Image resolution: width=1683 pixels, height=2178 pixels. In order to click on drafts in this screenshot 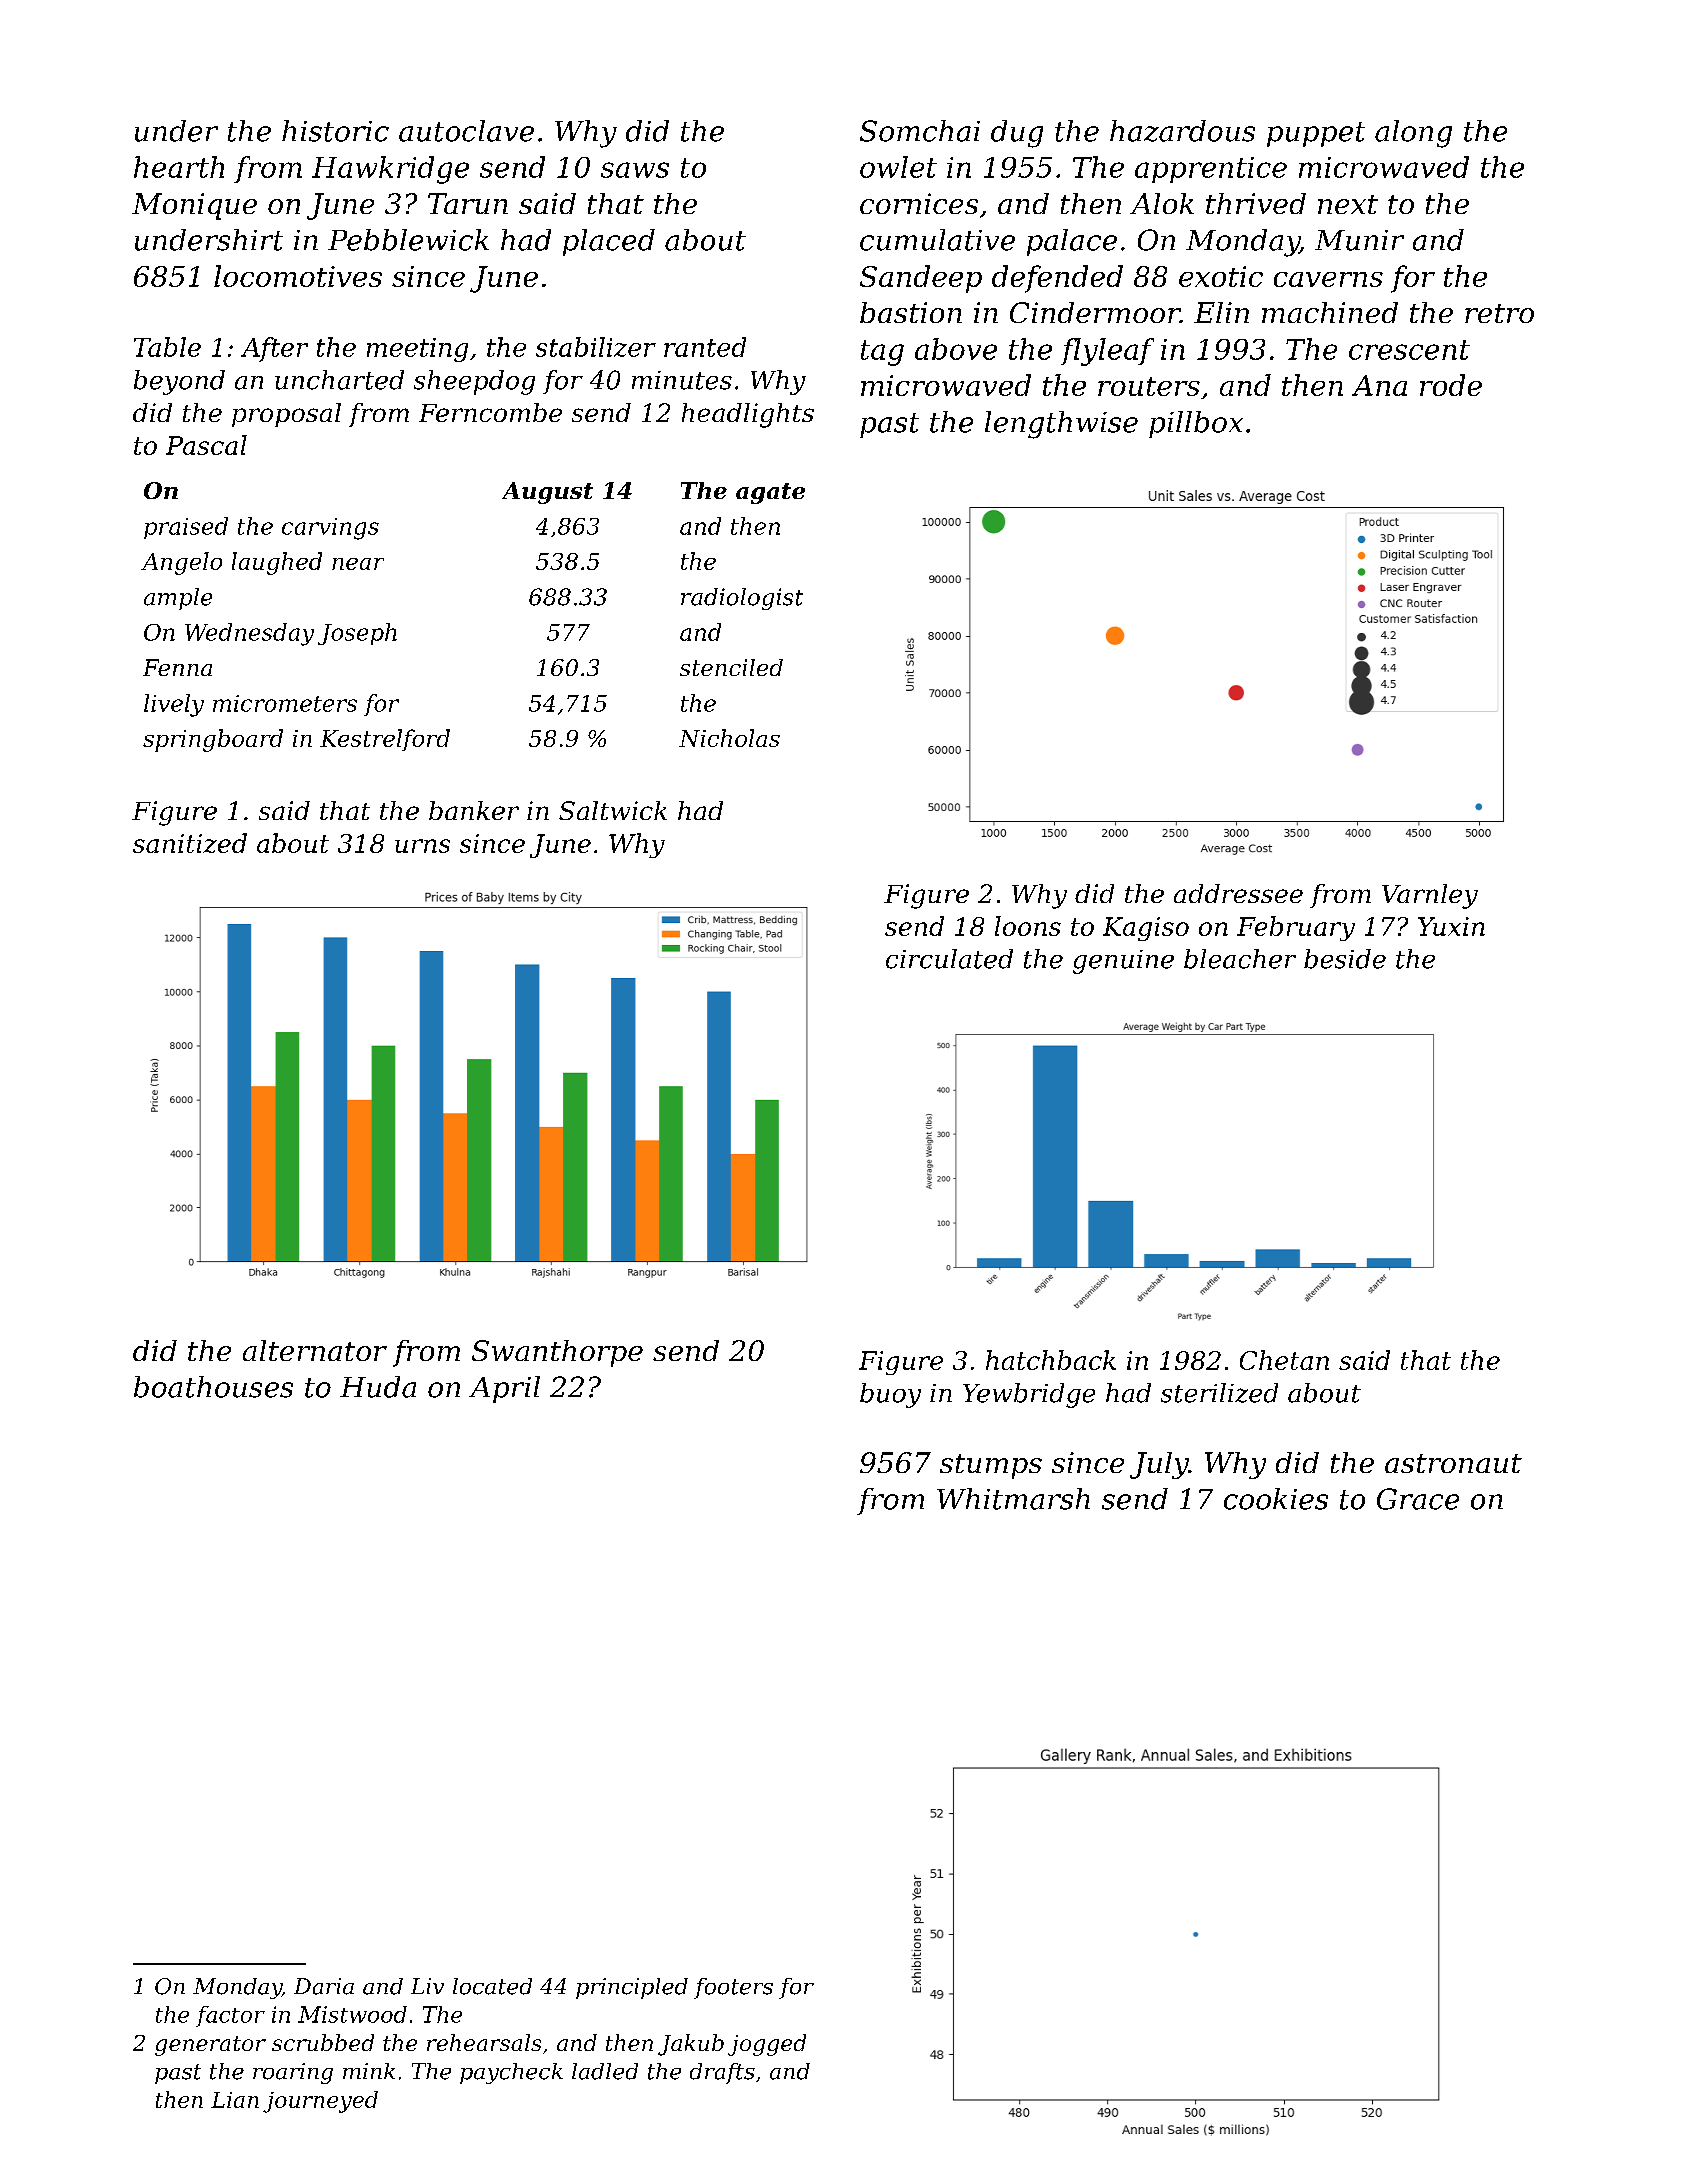, I will do `click(722, 2073)`.
